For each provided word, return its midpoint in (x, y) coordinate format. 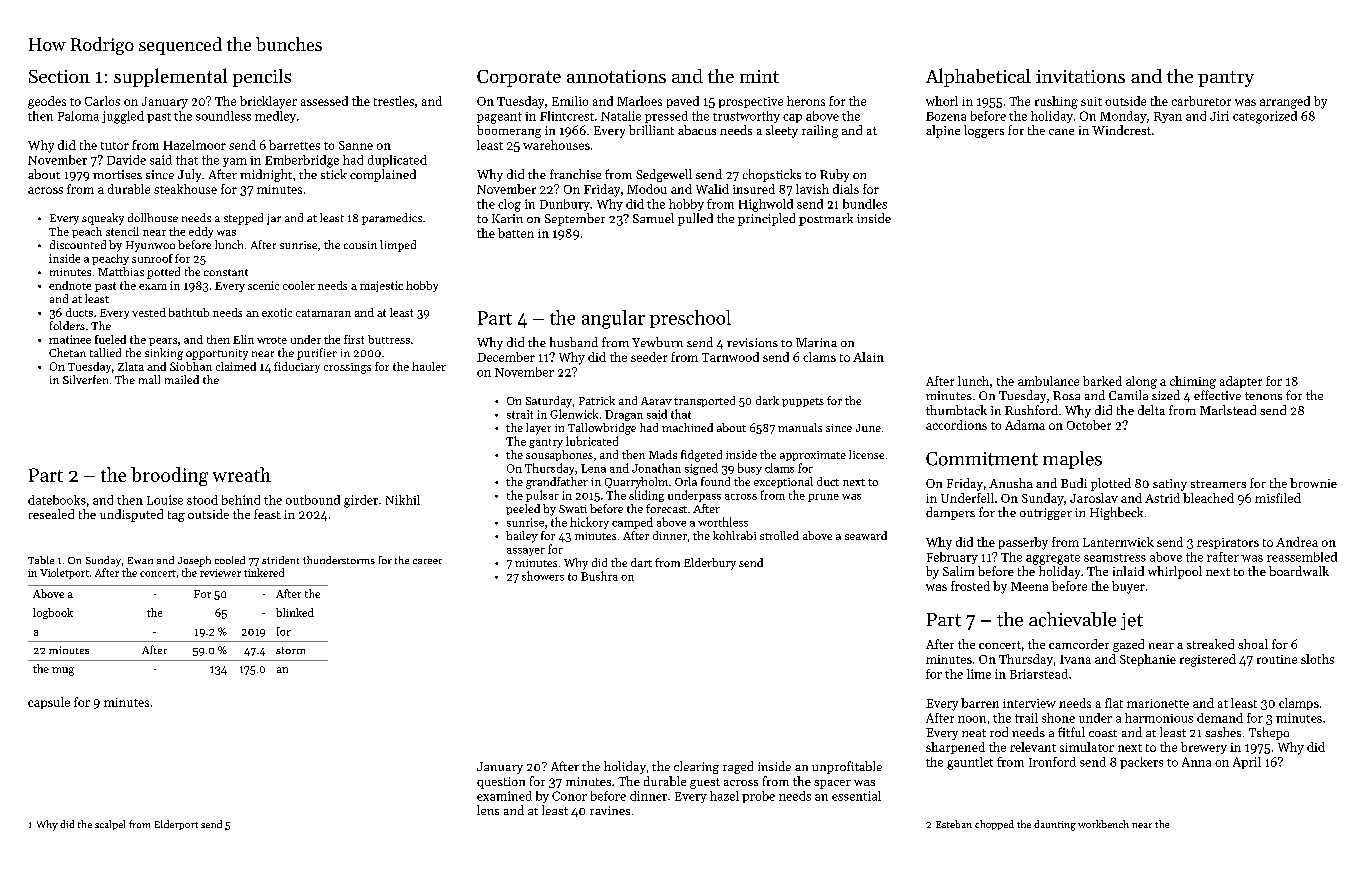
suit (1091, 101)
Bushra (599, 576)
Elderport (176, 825)
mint (759, 76)
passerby (1023, 543)
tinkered (264, 572)
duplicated (397, 161)
